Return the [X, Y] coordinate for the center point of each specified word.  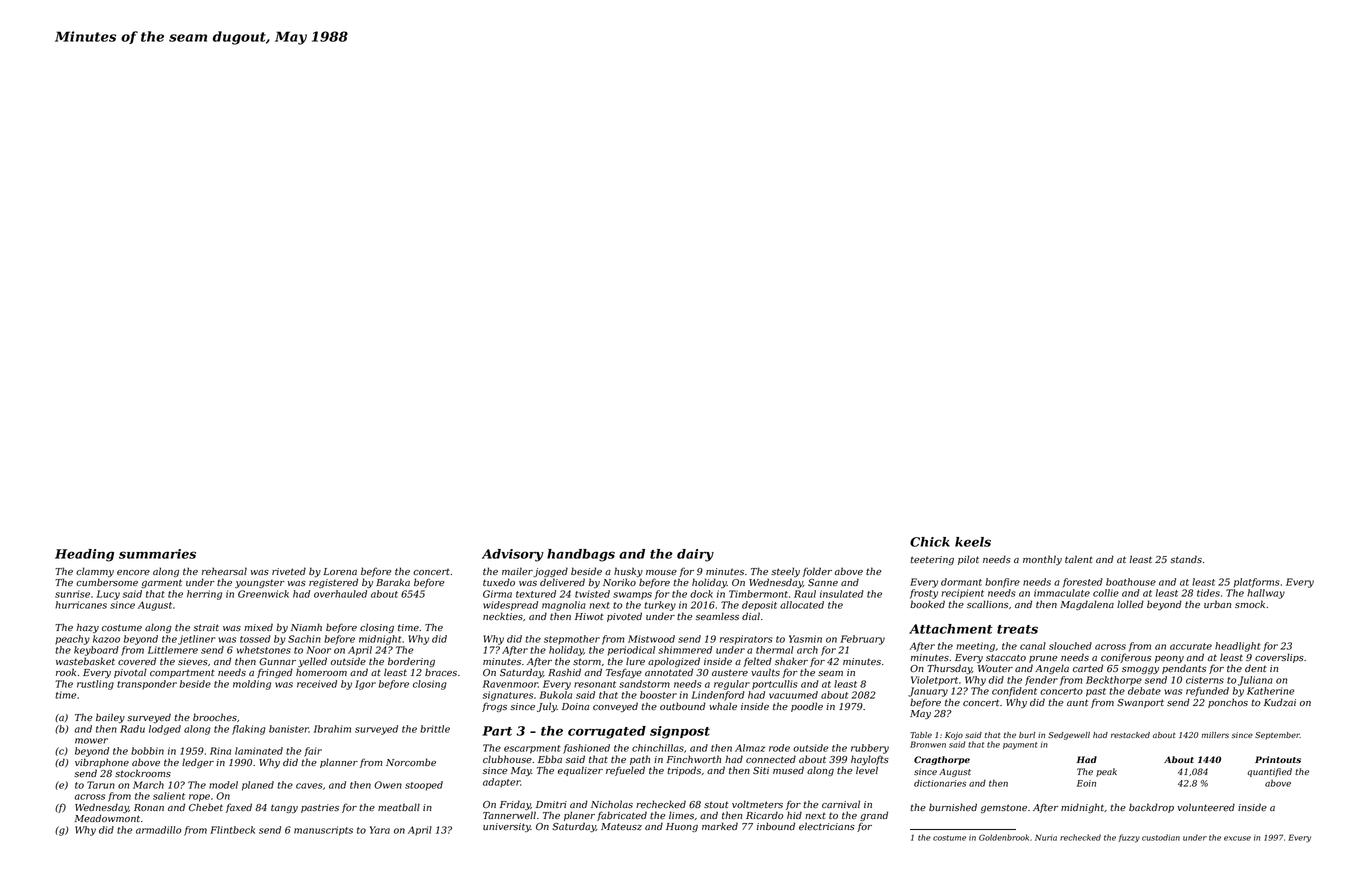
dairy [695, 555]
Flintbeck [232, 830]
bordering [411, 662]
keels [973, 542]
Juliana [1255, 681]
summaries [157, 554]
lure [635, 661]
